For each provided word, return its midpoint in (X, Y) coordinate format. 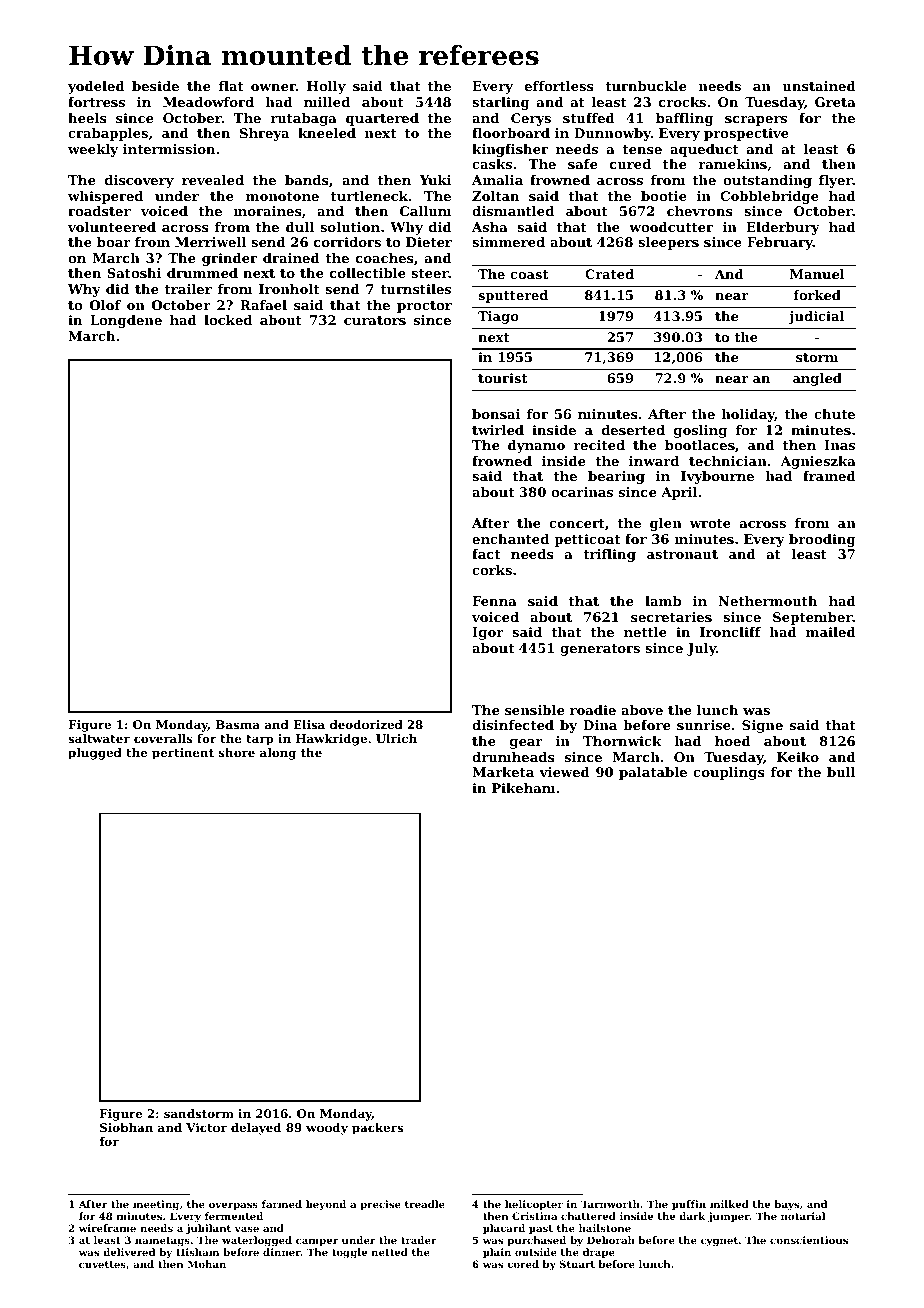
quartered (382, 119)
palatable (653, 773)
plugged (95, 754)
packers (377, 1129)
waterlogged (257, 1241)
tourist (502, 378)
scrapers (756, 121)
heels (87, 118)
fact (486, 554)
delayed (256, 1129)
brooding (822, 540)
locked (228, 320)
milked (729, 1204)
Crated (609, 274)
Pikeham (524, 788)
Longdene (126, 321)
